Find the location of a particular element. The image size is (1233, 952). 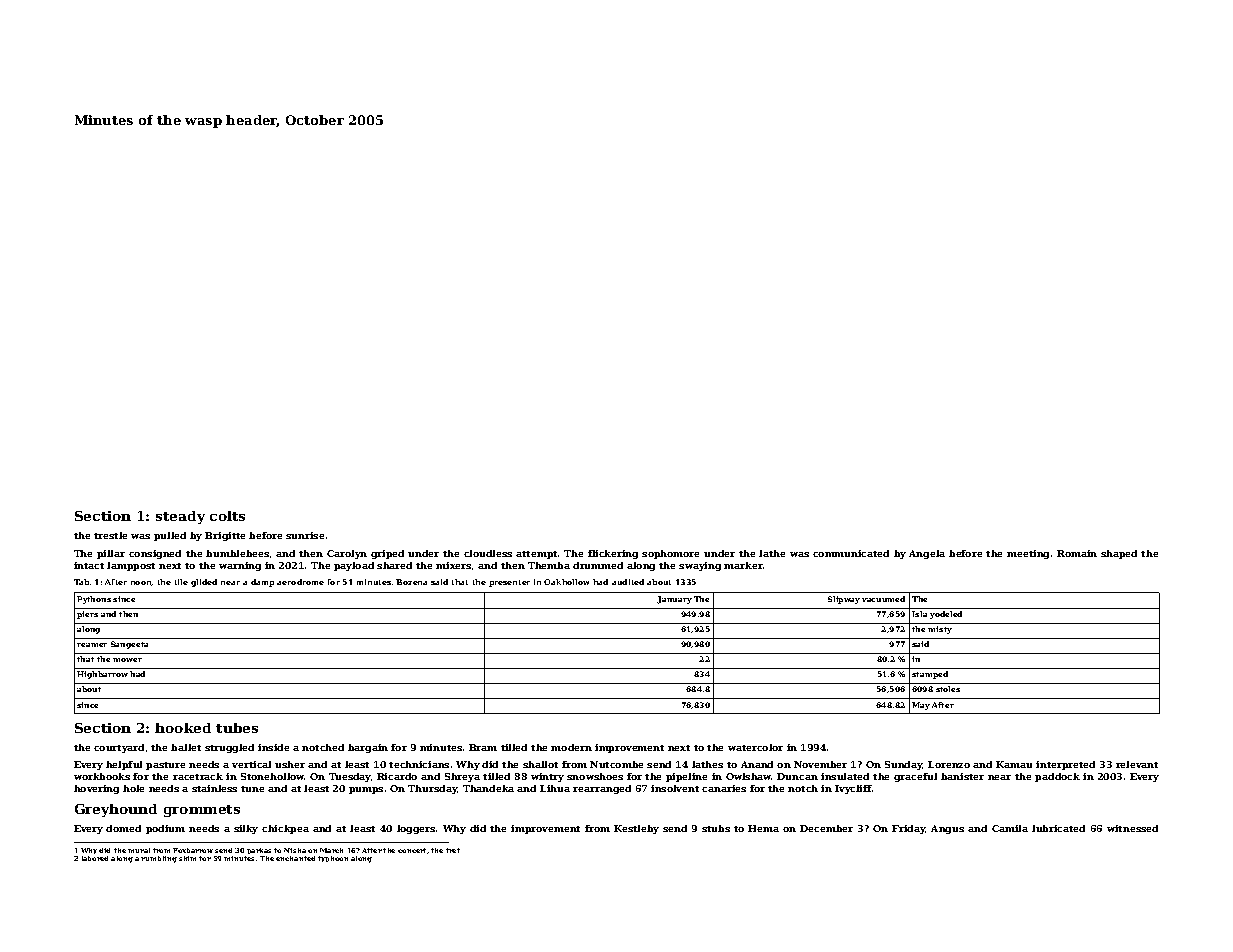

interpreted is located at coordinates (1065, 765).
